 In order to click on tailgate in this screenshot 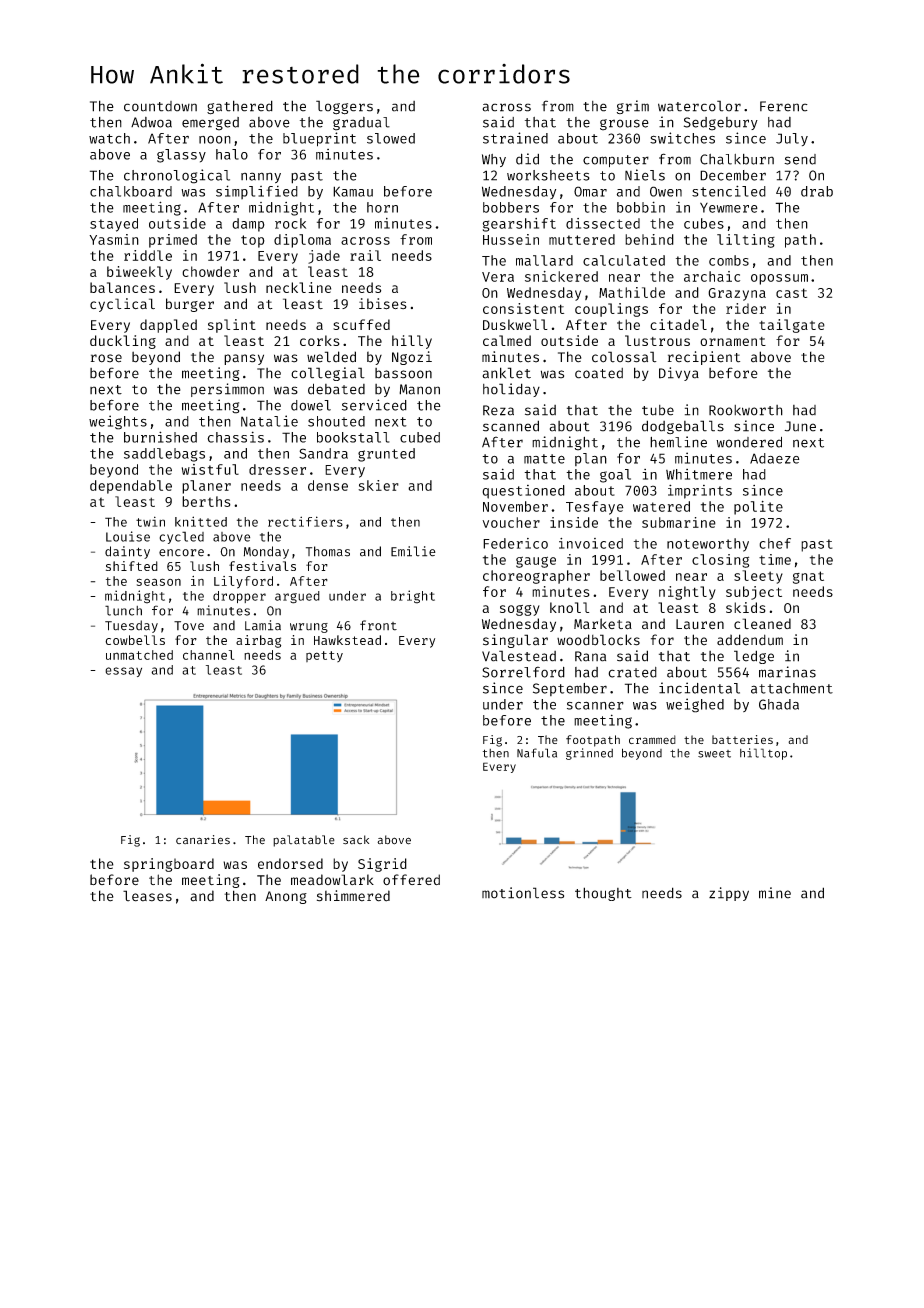, I will do `click(792, 326)`.
